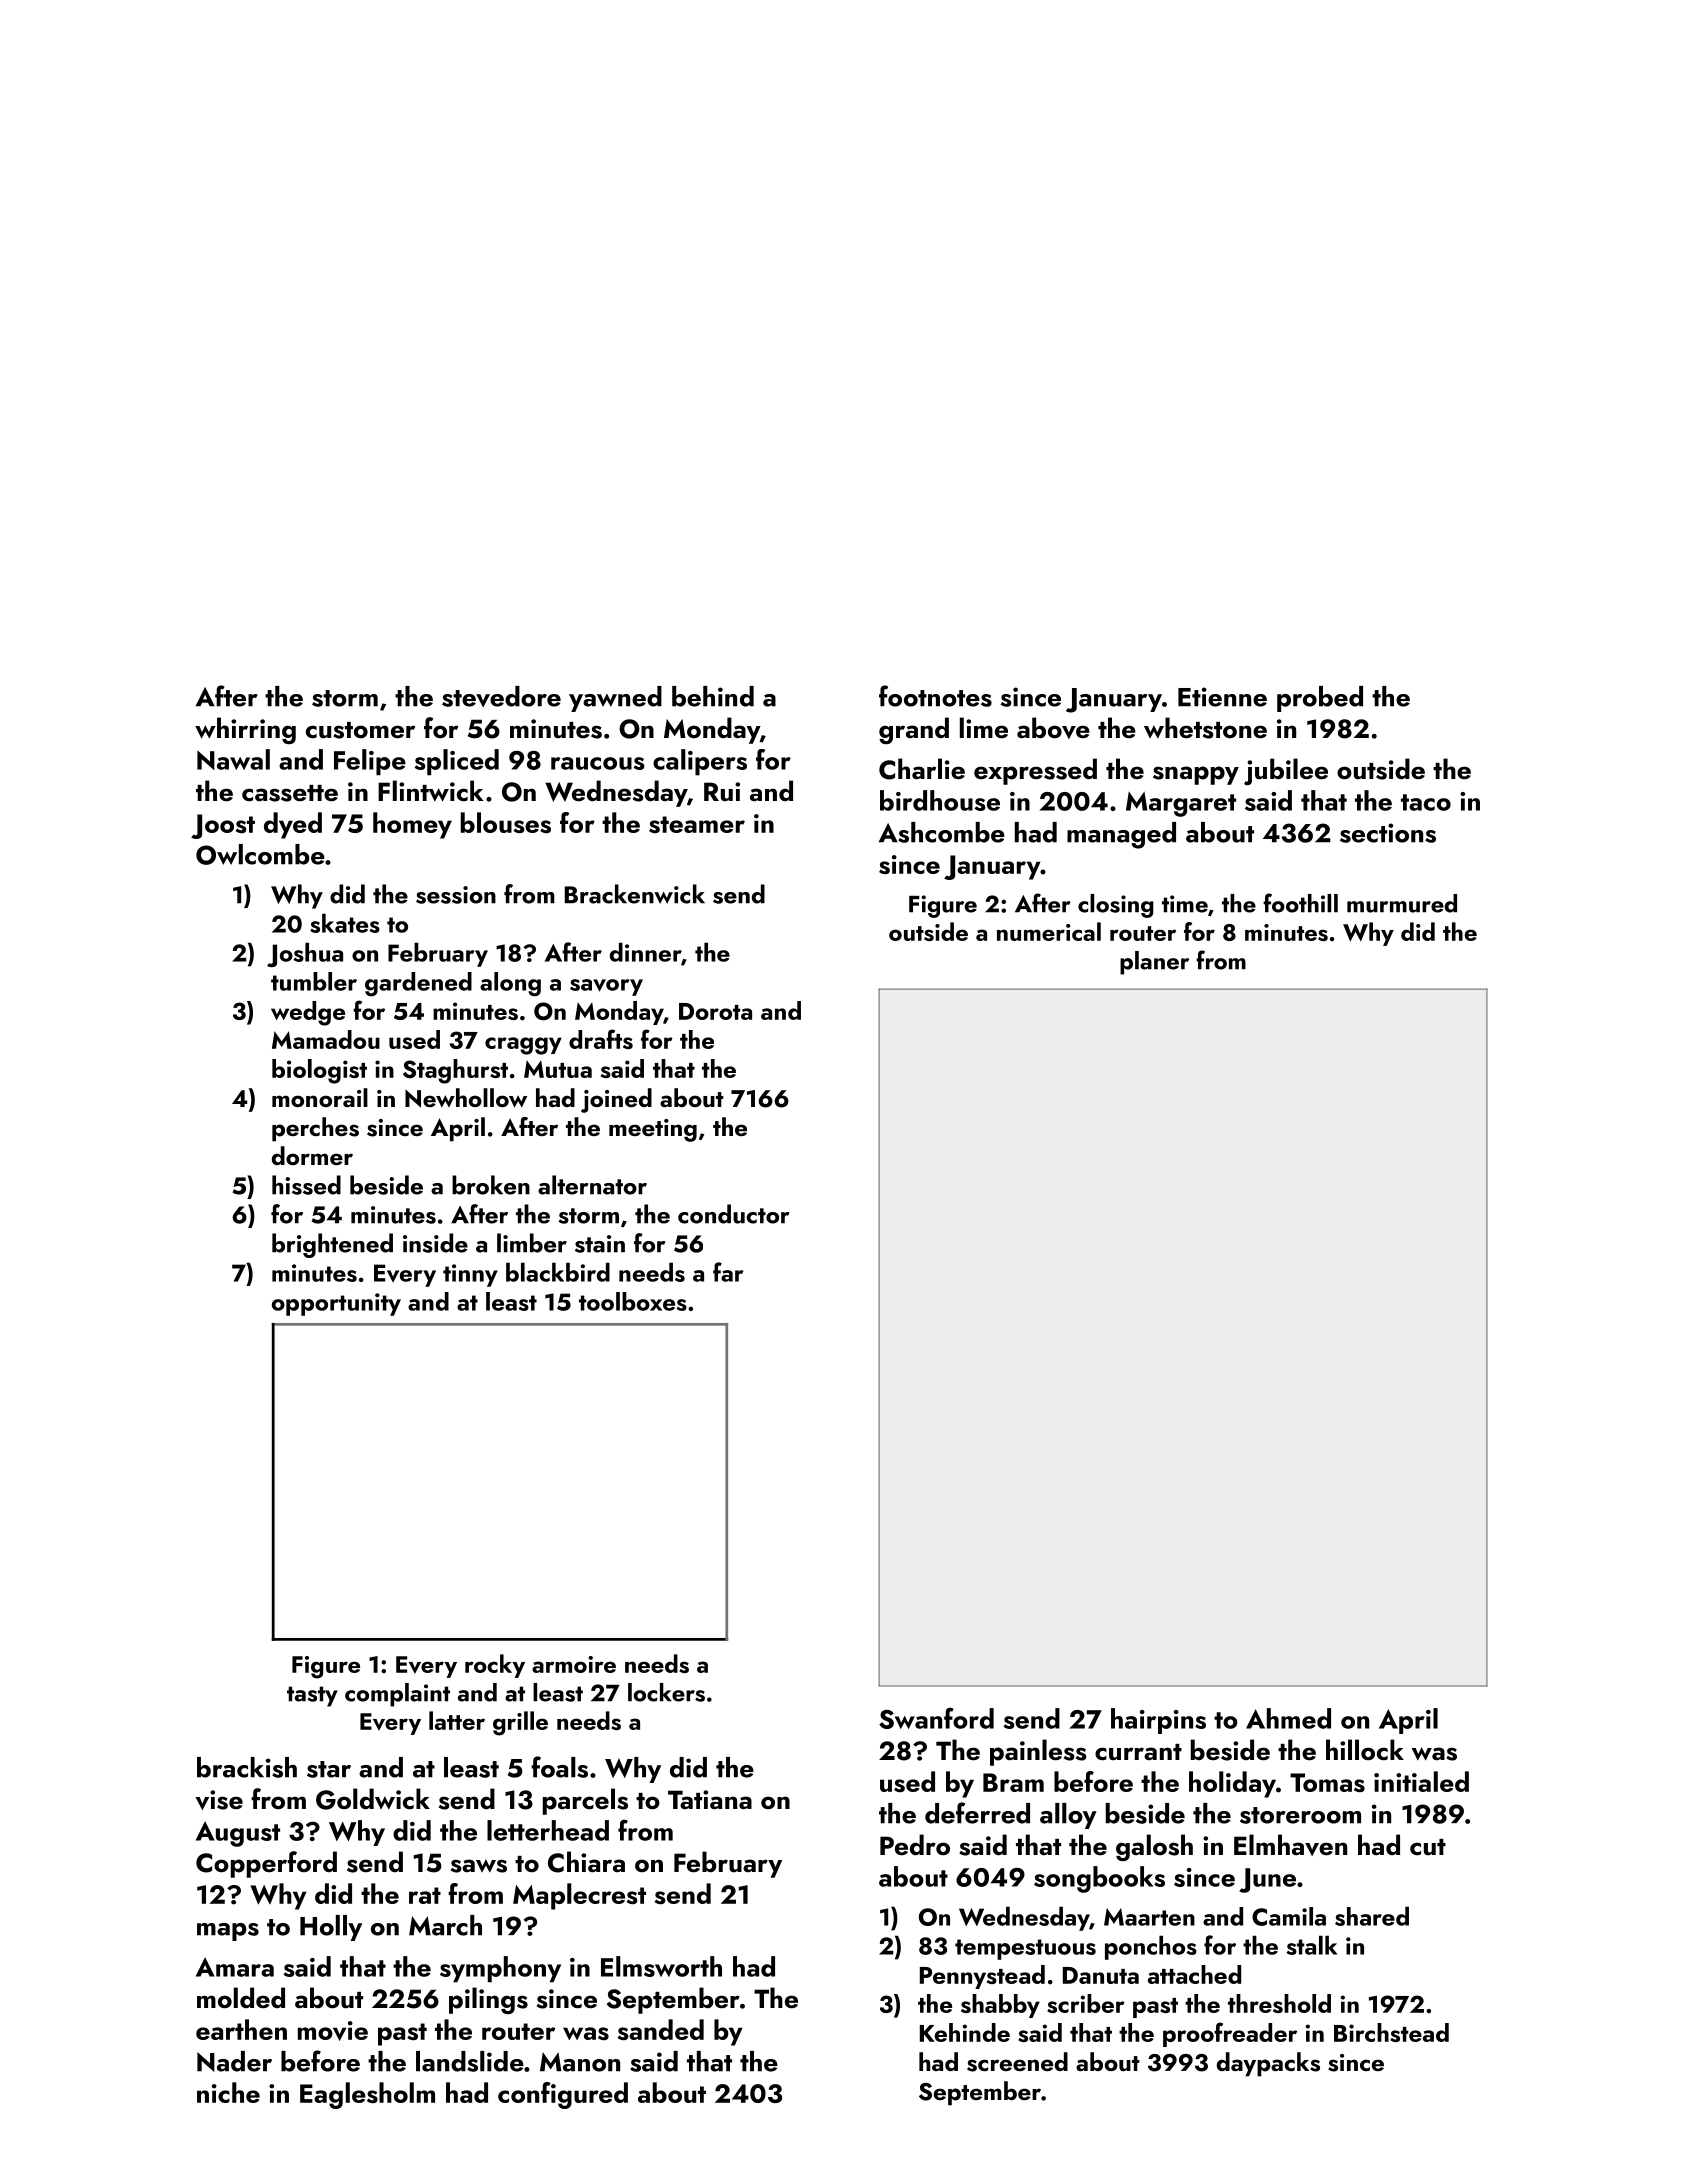  What do you see at coordinates (559, 1767) in the page?
I see `foals` at bounding box center [559, 1767].
